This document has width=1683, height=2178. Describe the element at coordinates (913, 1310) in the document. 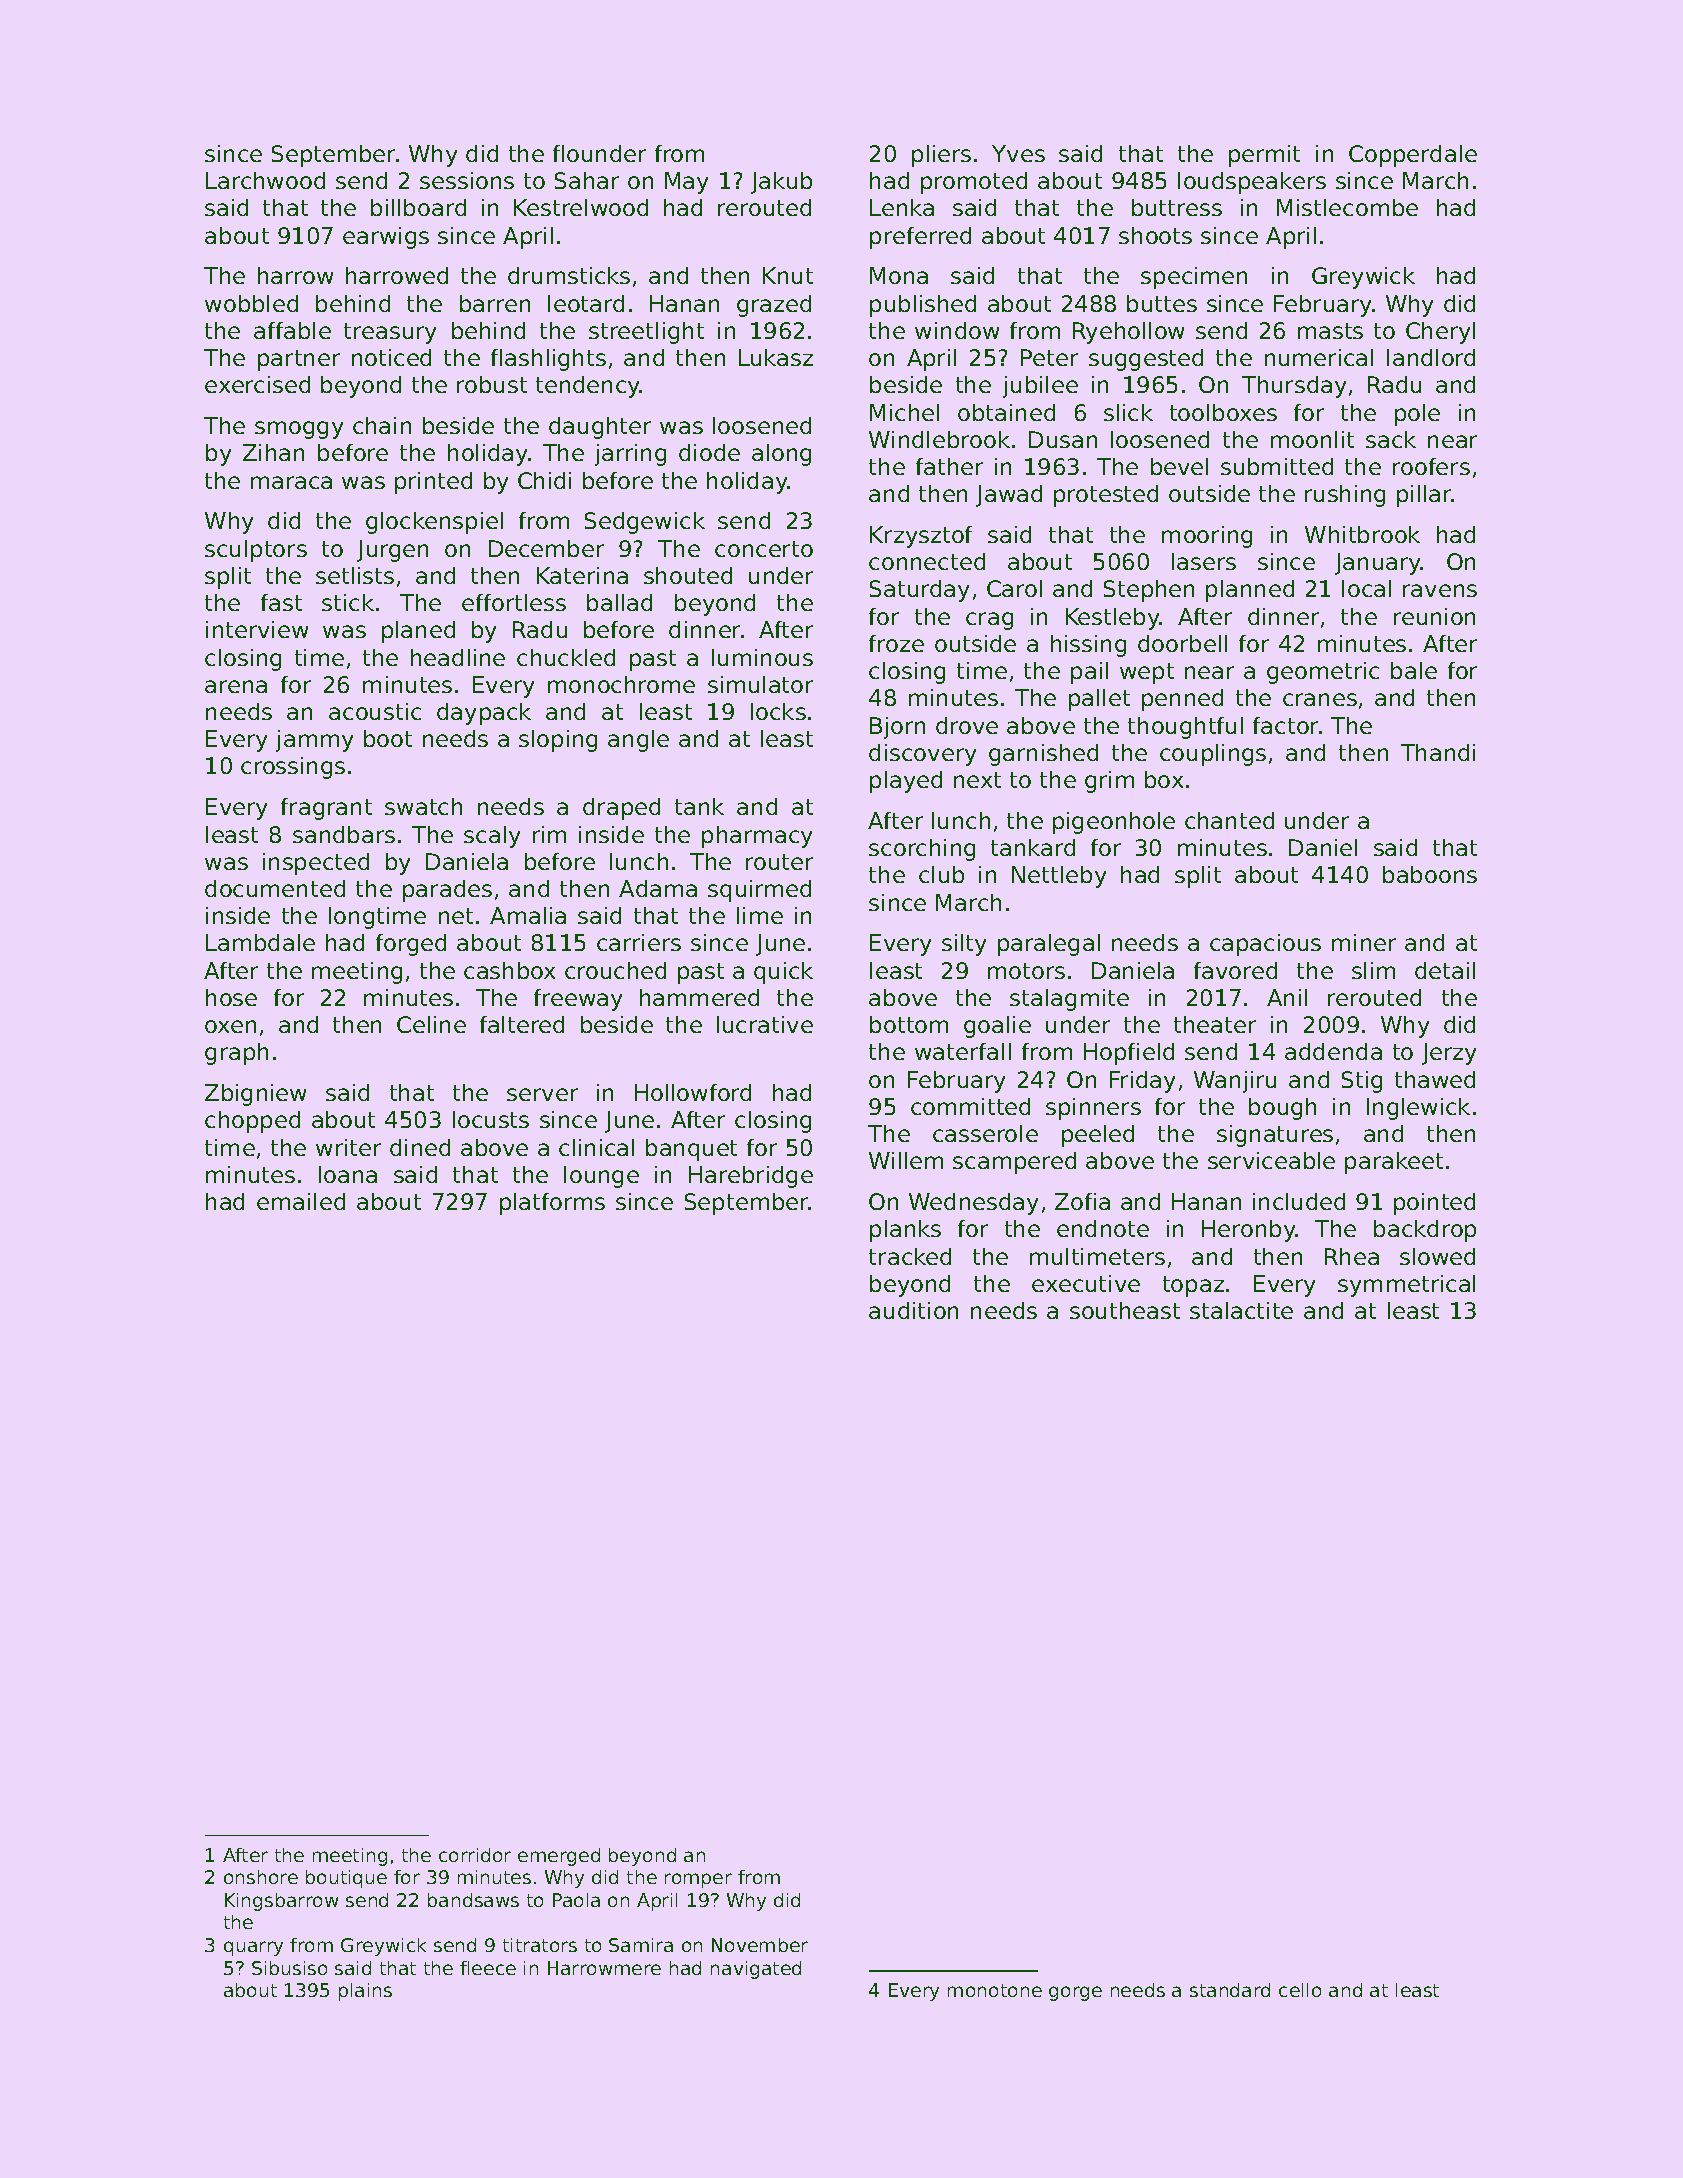

I see `audition` at that location.
